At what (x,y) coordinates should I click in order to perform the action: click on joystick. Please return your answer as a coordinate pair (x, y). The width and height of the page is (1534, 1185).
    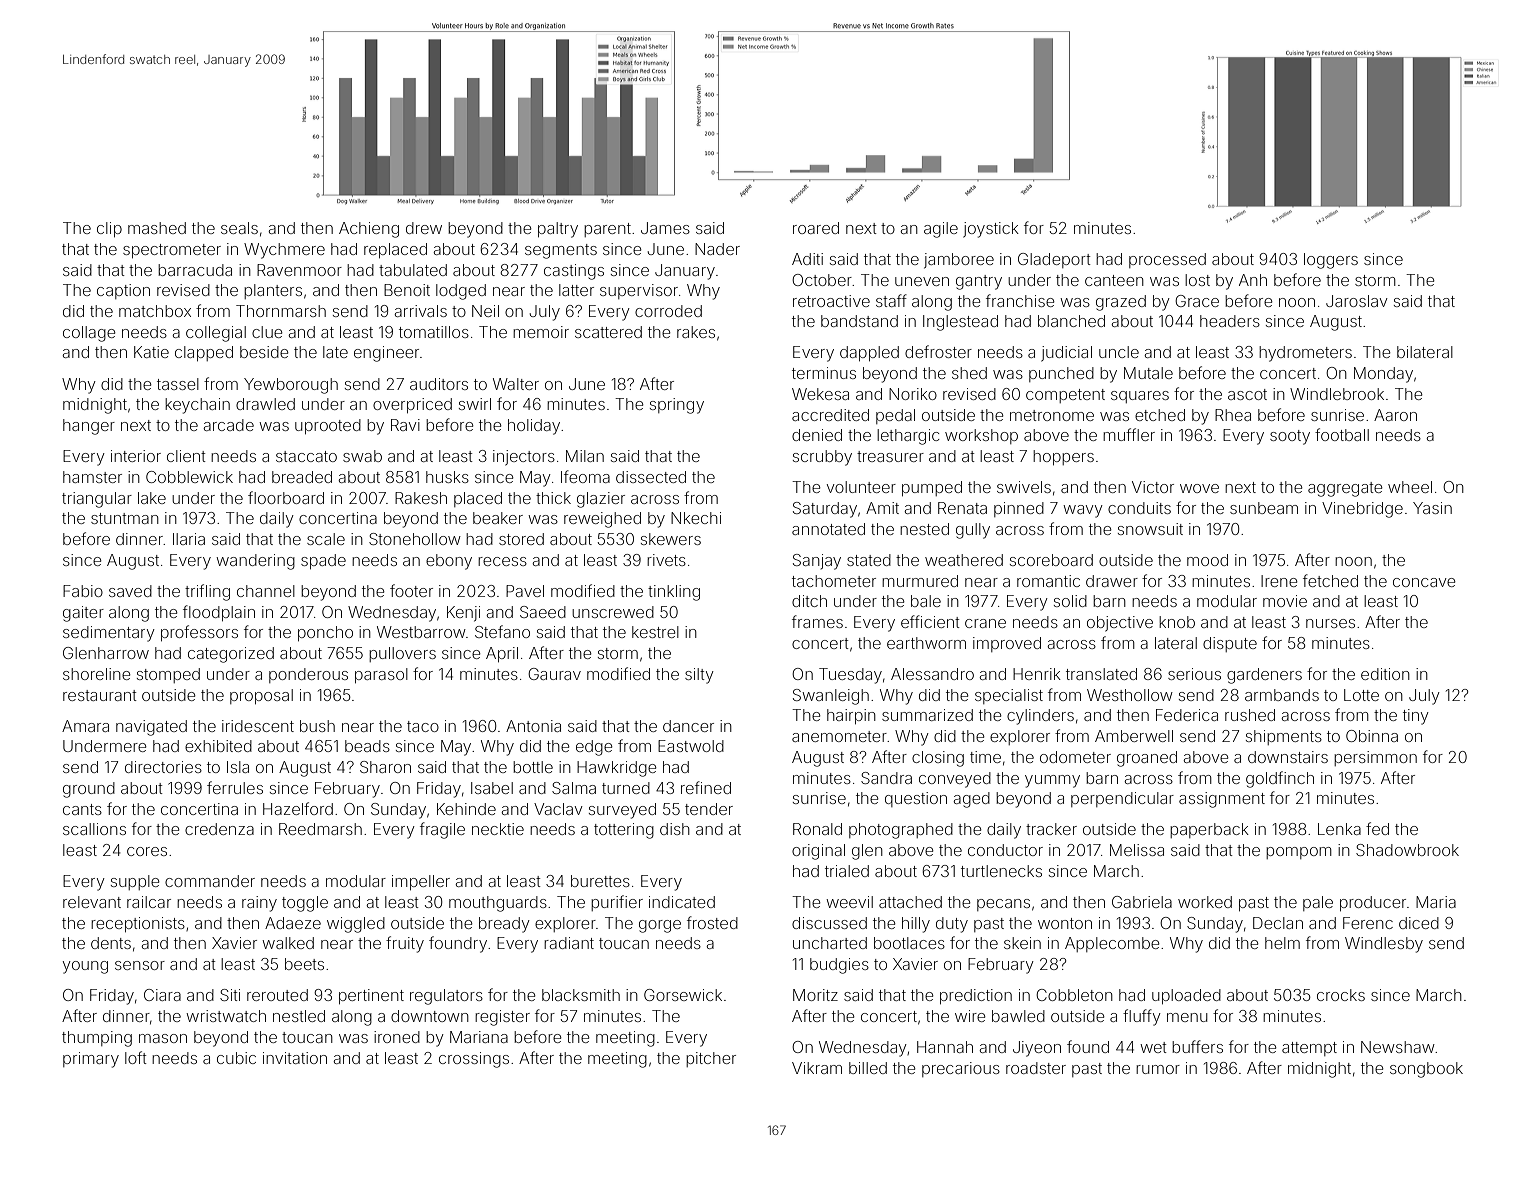
    Looking at the image, I should click on (991, 230).
